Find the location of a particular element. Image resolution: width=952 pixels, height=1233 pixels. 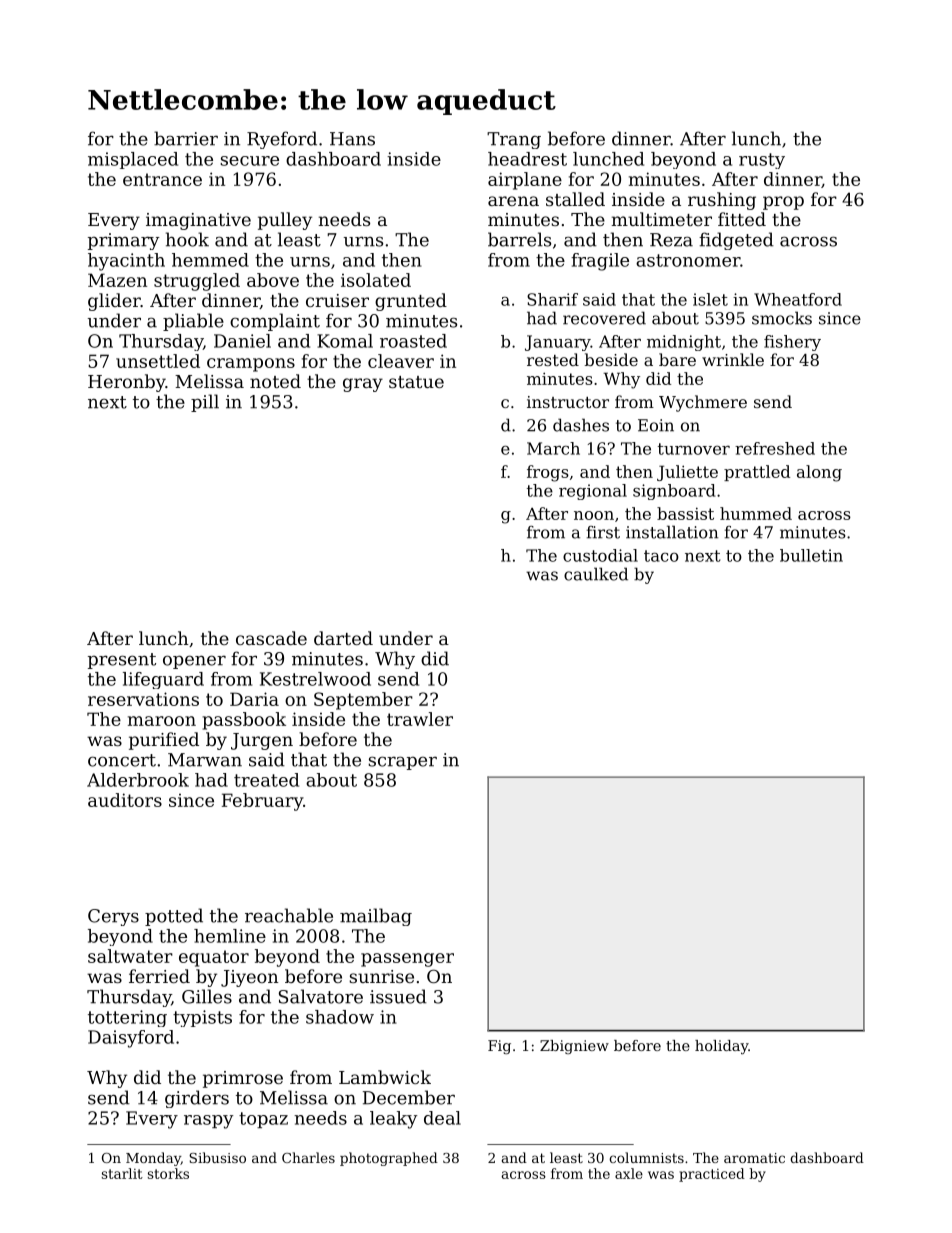

Hans is located at coordinates (352, 139).
